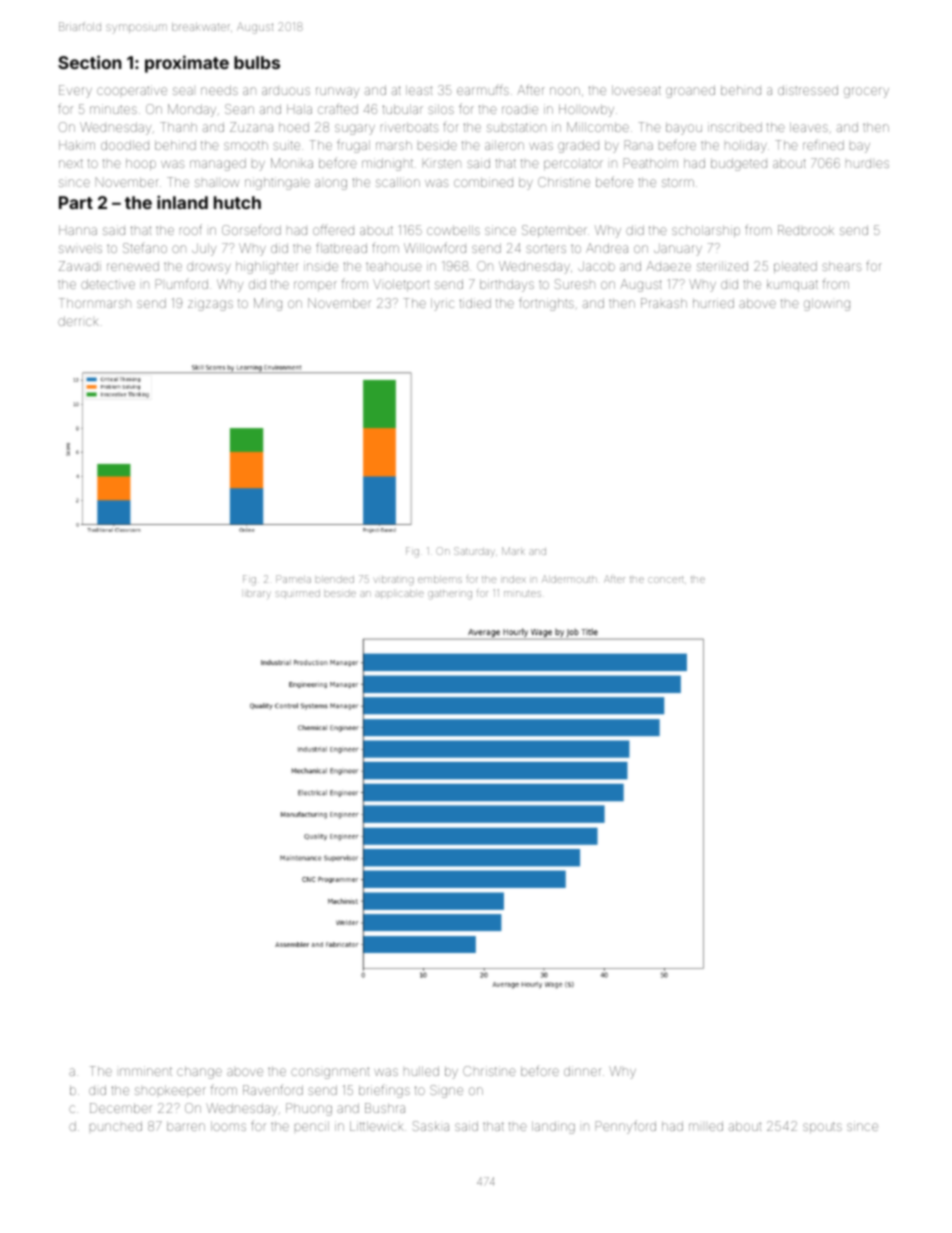 The image size is (952, 1233). Describe the element at coordinates (257, 62) in the screenshot. I see `bulbs` at that location.
